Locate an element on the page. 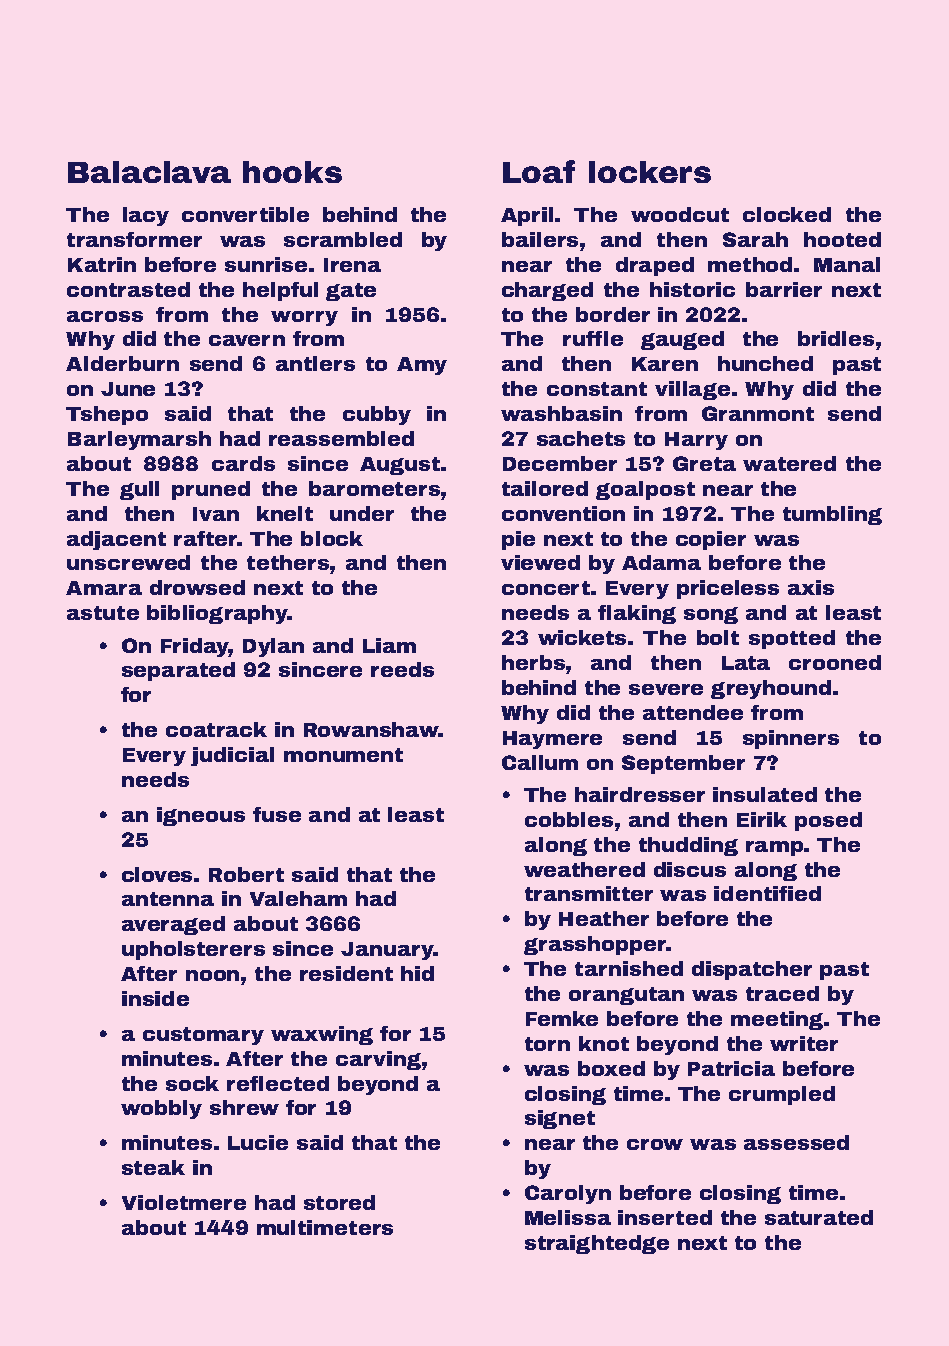  across is located at coordinates (105, 316).
